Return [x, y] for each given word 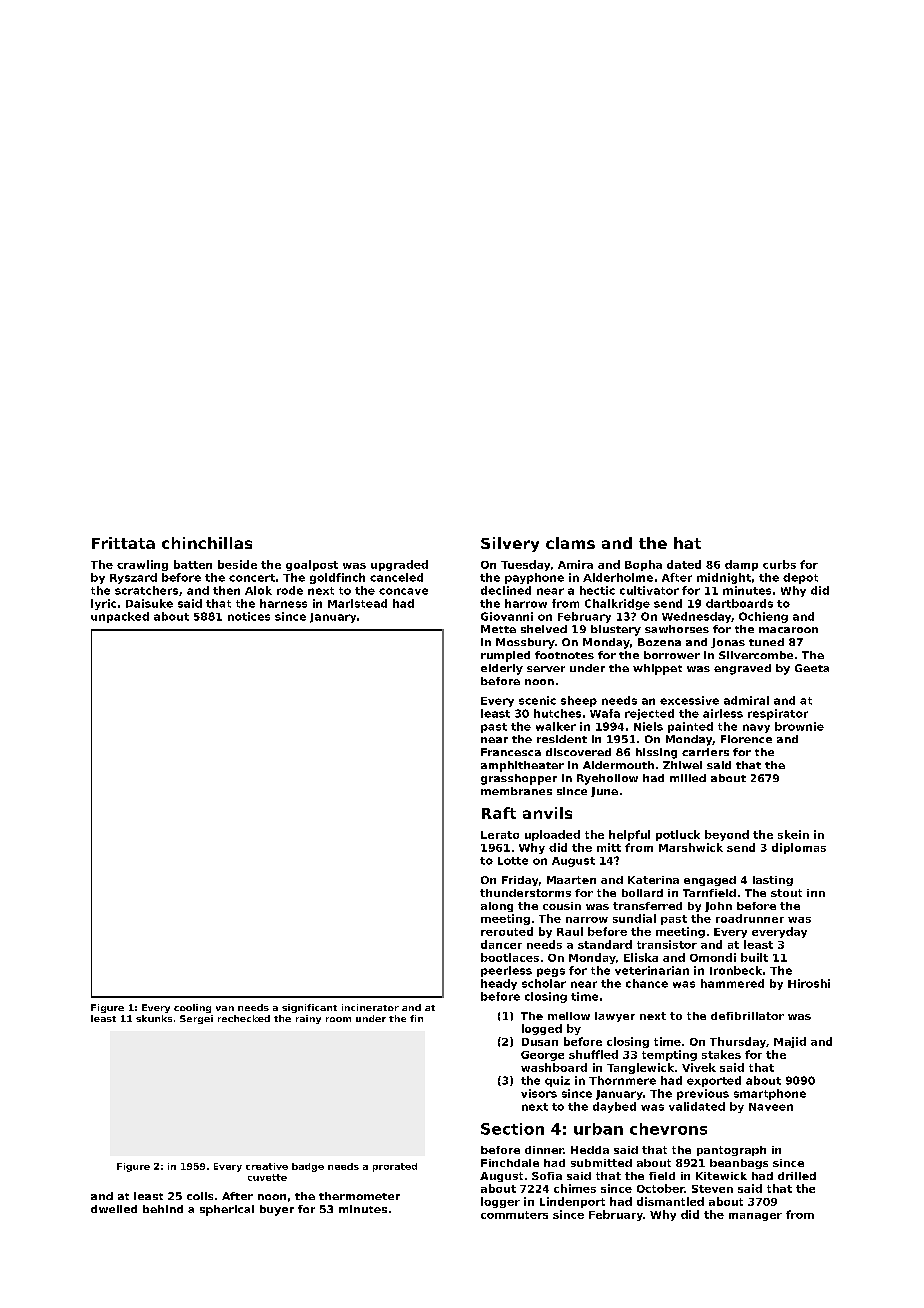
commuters [514, 1215]
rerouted [507, 931]
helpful [629, 835]
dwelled [114, 1209]
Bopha [643, 565]
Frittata [123, 543]
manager [755, 1217]
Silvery [510, 544]
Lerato [500, 835]
